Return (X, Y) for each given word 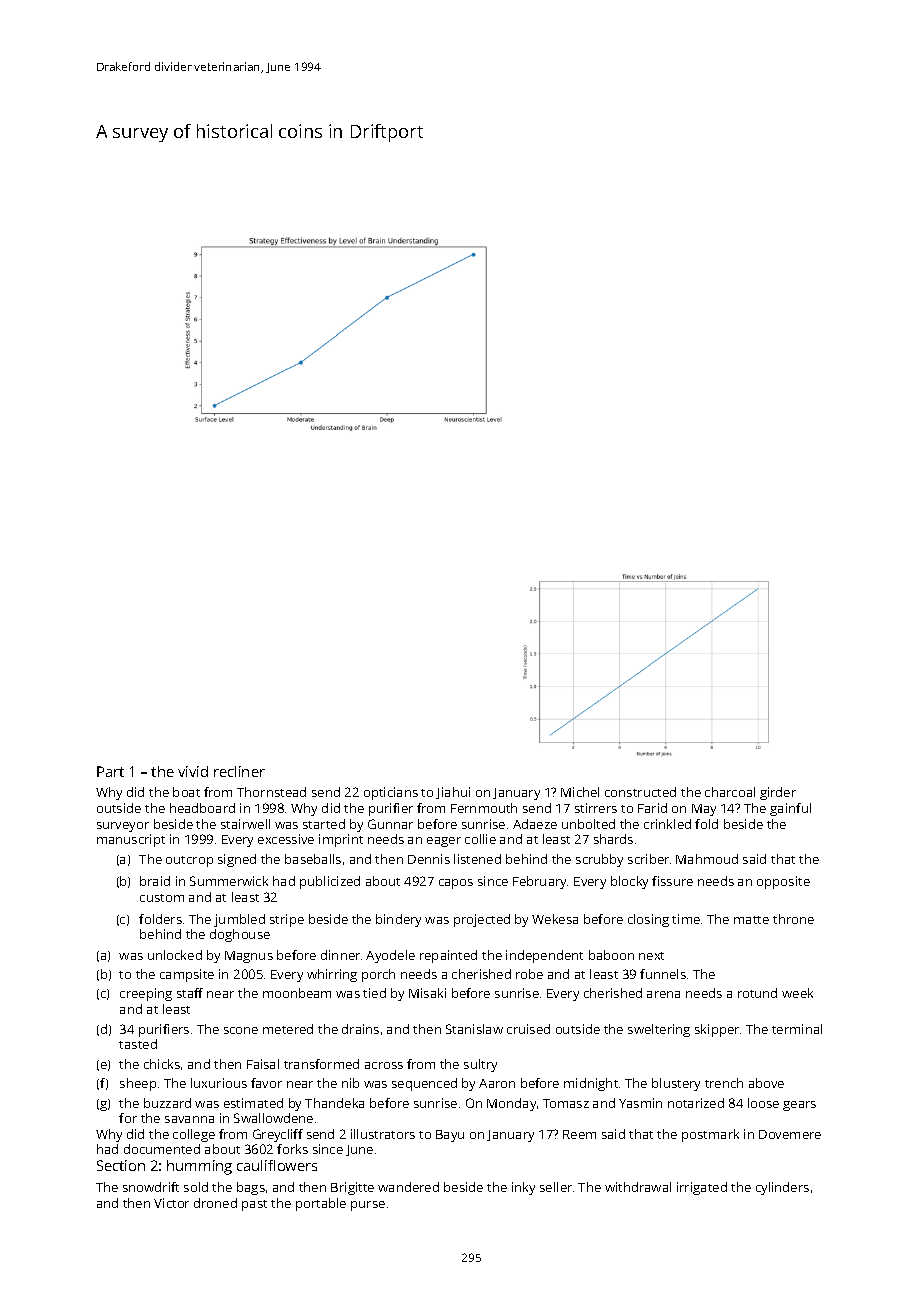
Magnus (249, 957)
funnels (663, 974)
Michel (580, 792)
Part (110, 771)
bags (251, 1188)
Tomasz (566, 1103)
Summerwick (229, 881)
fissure (672, 881)
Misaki (427, 993)
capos (456, 884)
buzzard (167, 1103)
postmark (710, 1135)
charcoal (730, 792)
